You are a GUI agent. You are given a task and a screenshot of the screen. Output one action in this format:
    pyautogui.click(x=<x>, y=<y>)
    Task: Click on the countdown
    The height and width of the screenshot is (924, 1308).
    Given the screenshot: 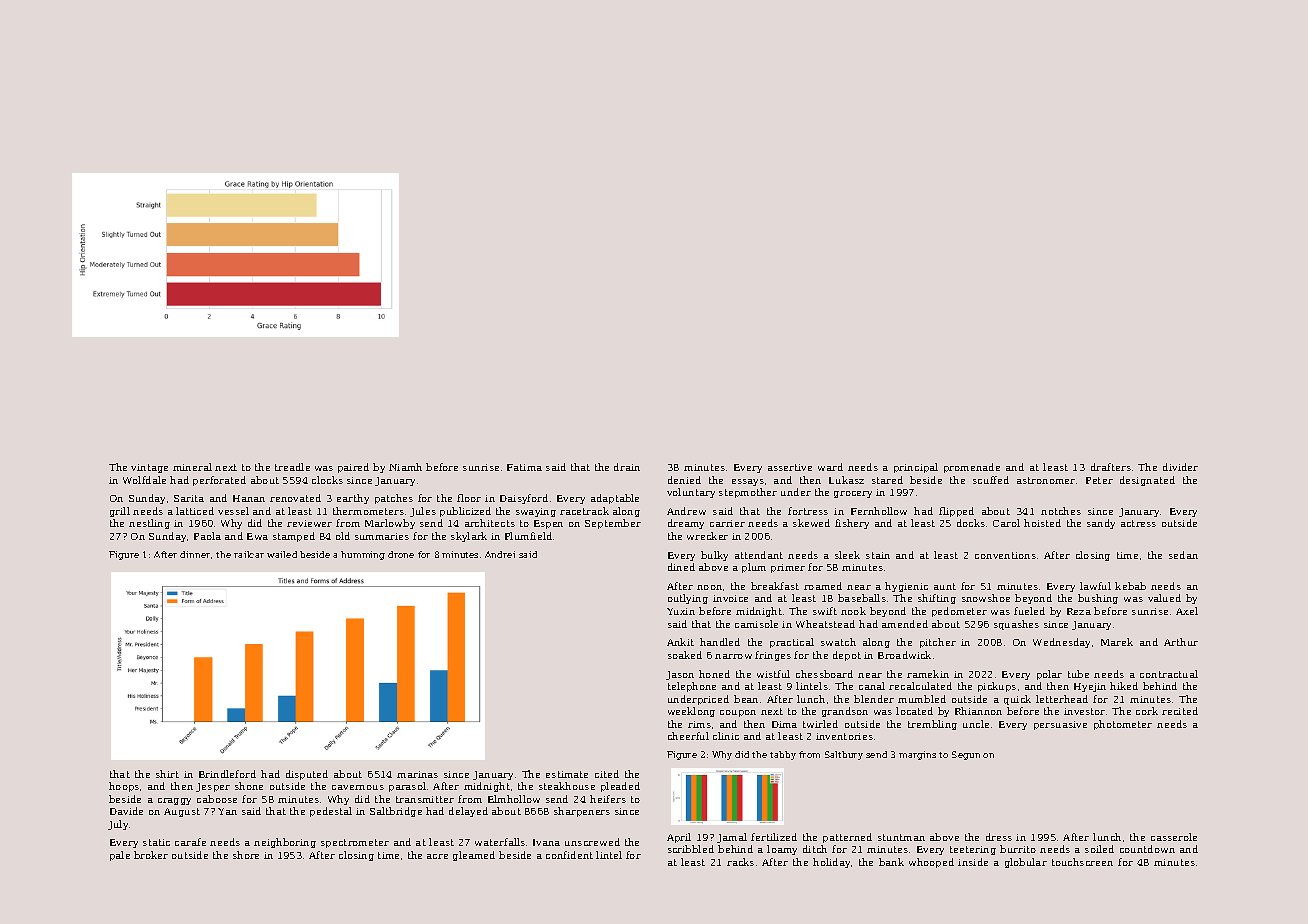 What is the action you would take?
    pyautogui.click(x=1147, y=849)
